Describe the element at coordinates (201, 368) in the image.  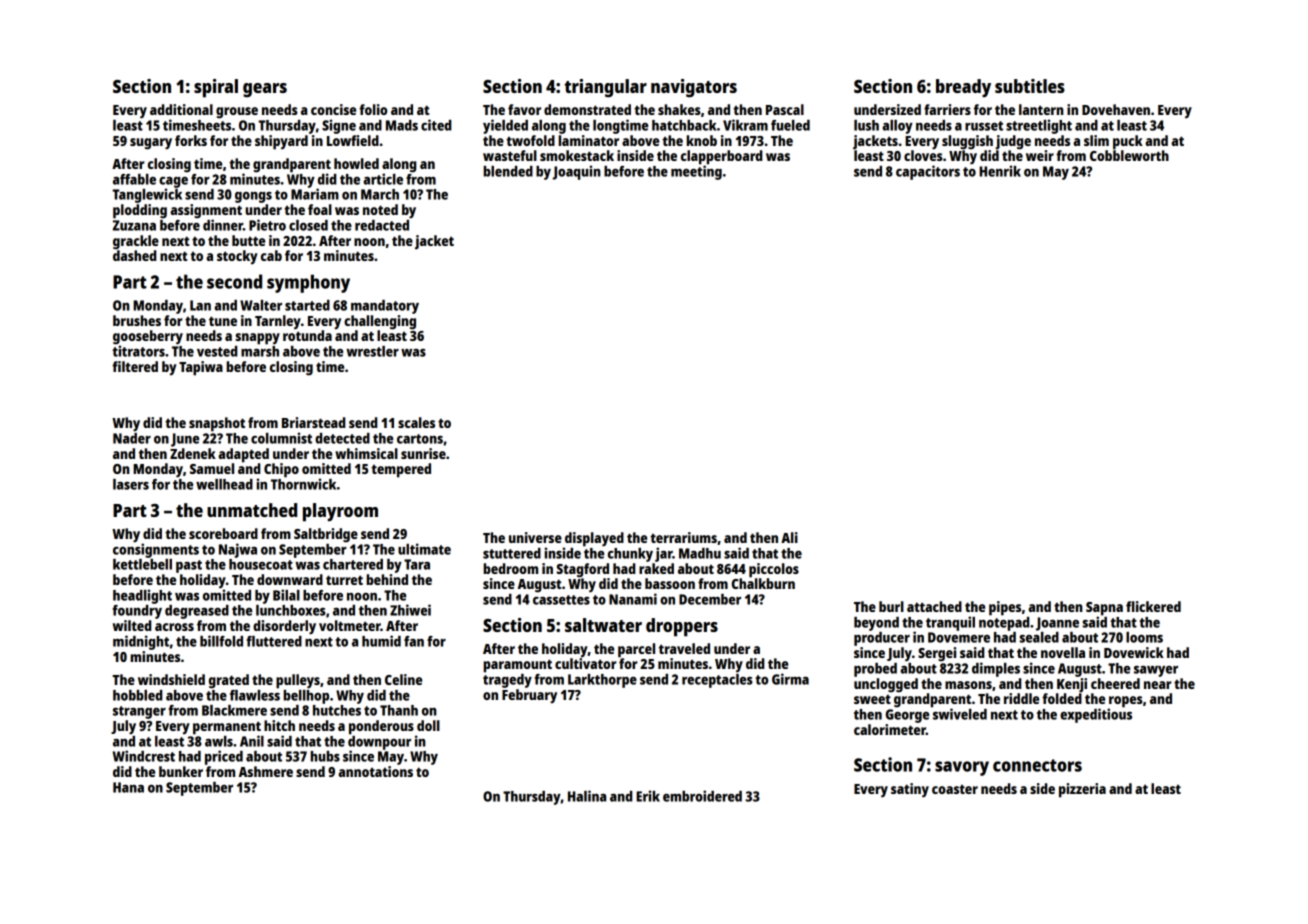
I see `Tapiwa` at that location.
